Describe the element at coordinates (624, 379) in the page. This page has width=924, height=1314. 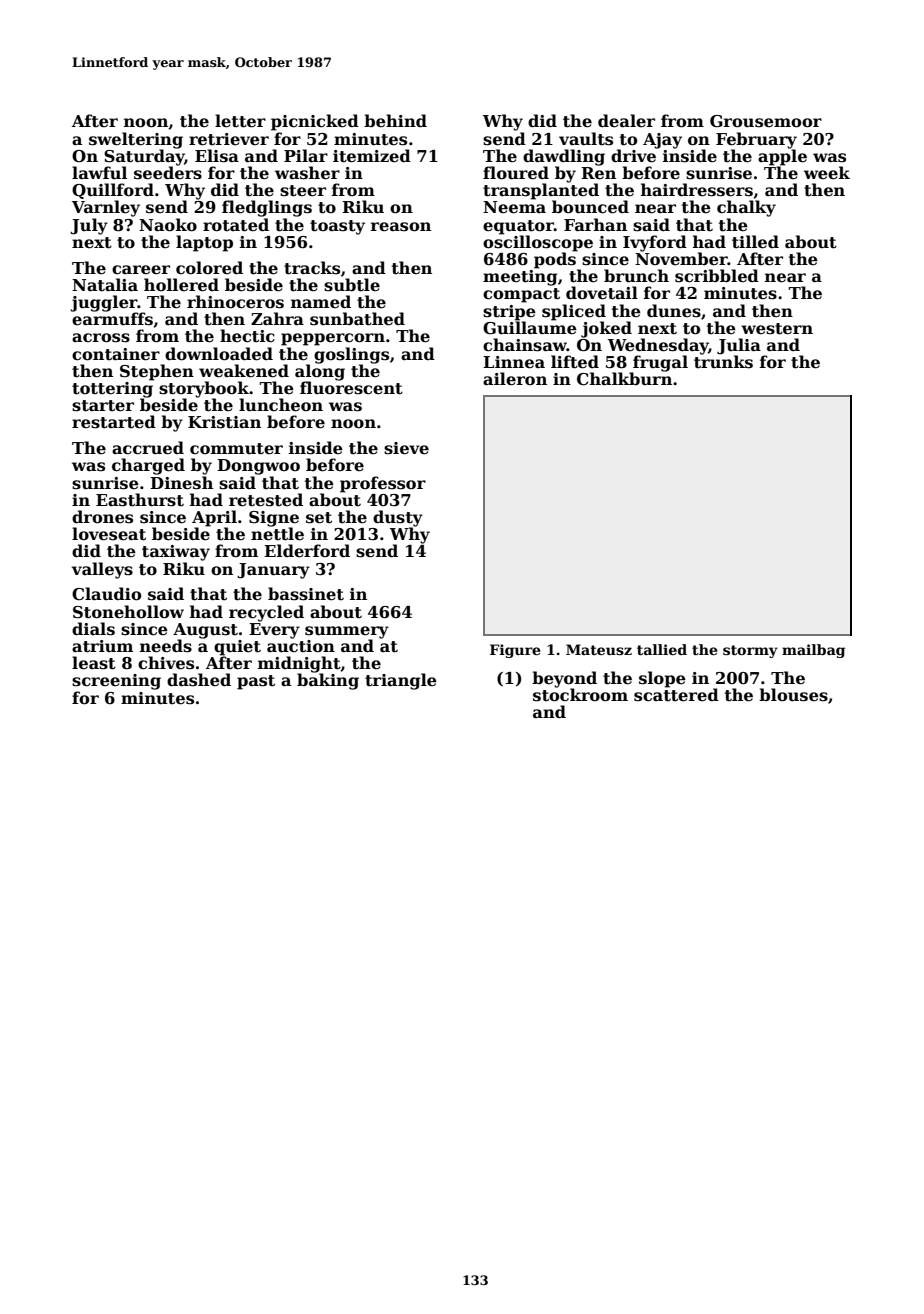
I see `Chalkburn` at that location.
